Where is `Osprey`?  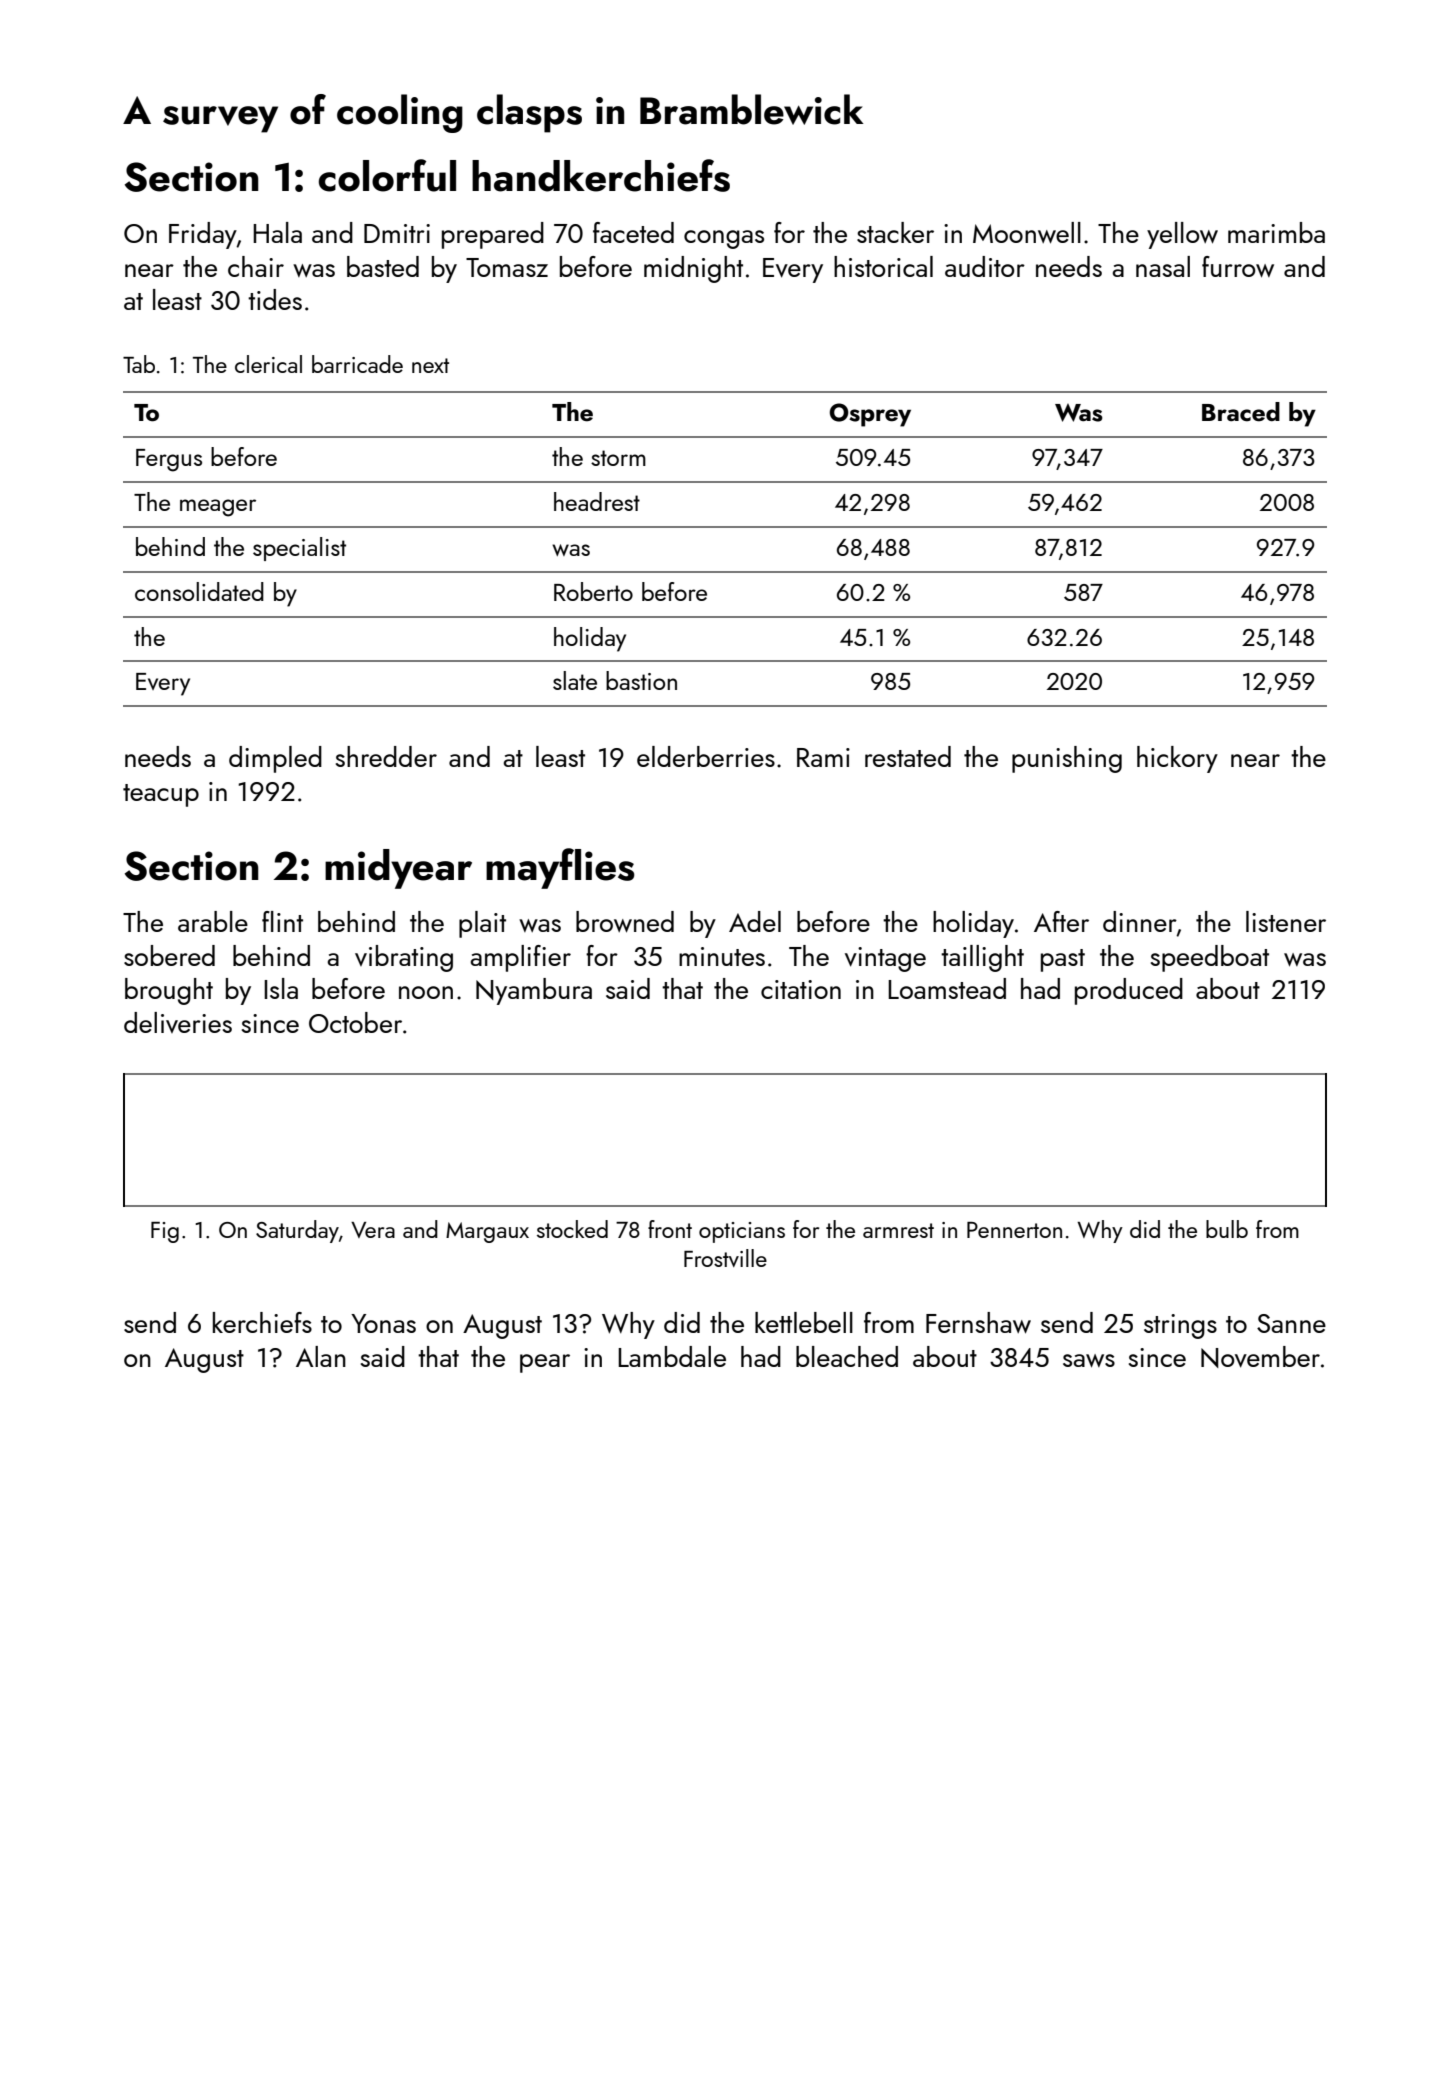 Osprey is located at coordinates (870, 415).
